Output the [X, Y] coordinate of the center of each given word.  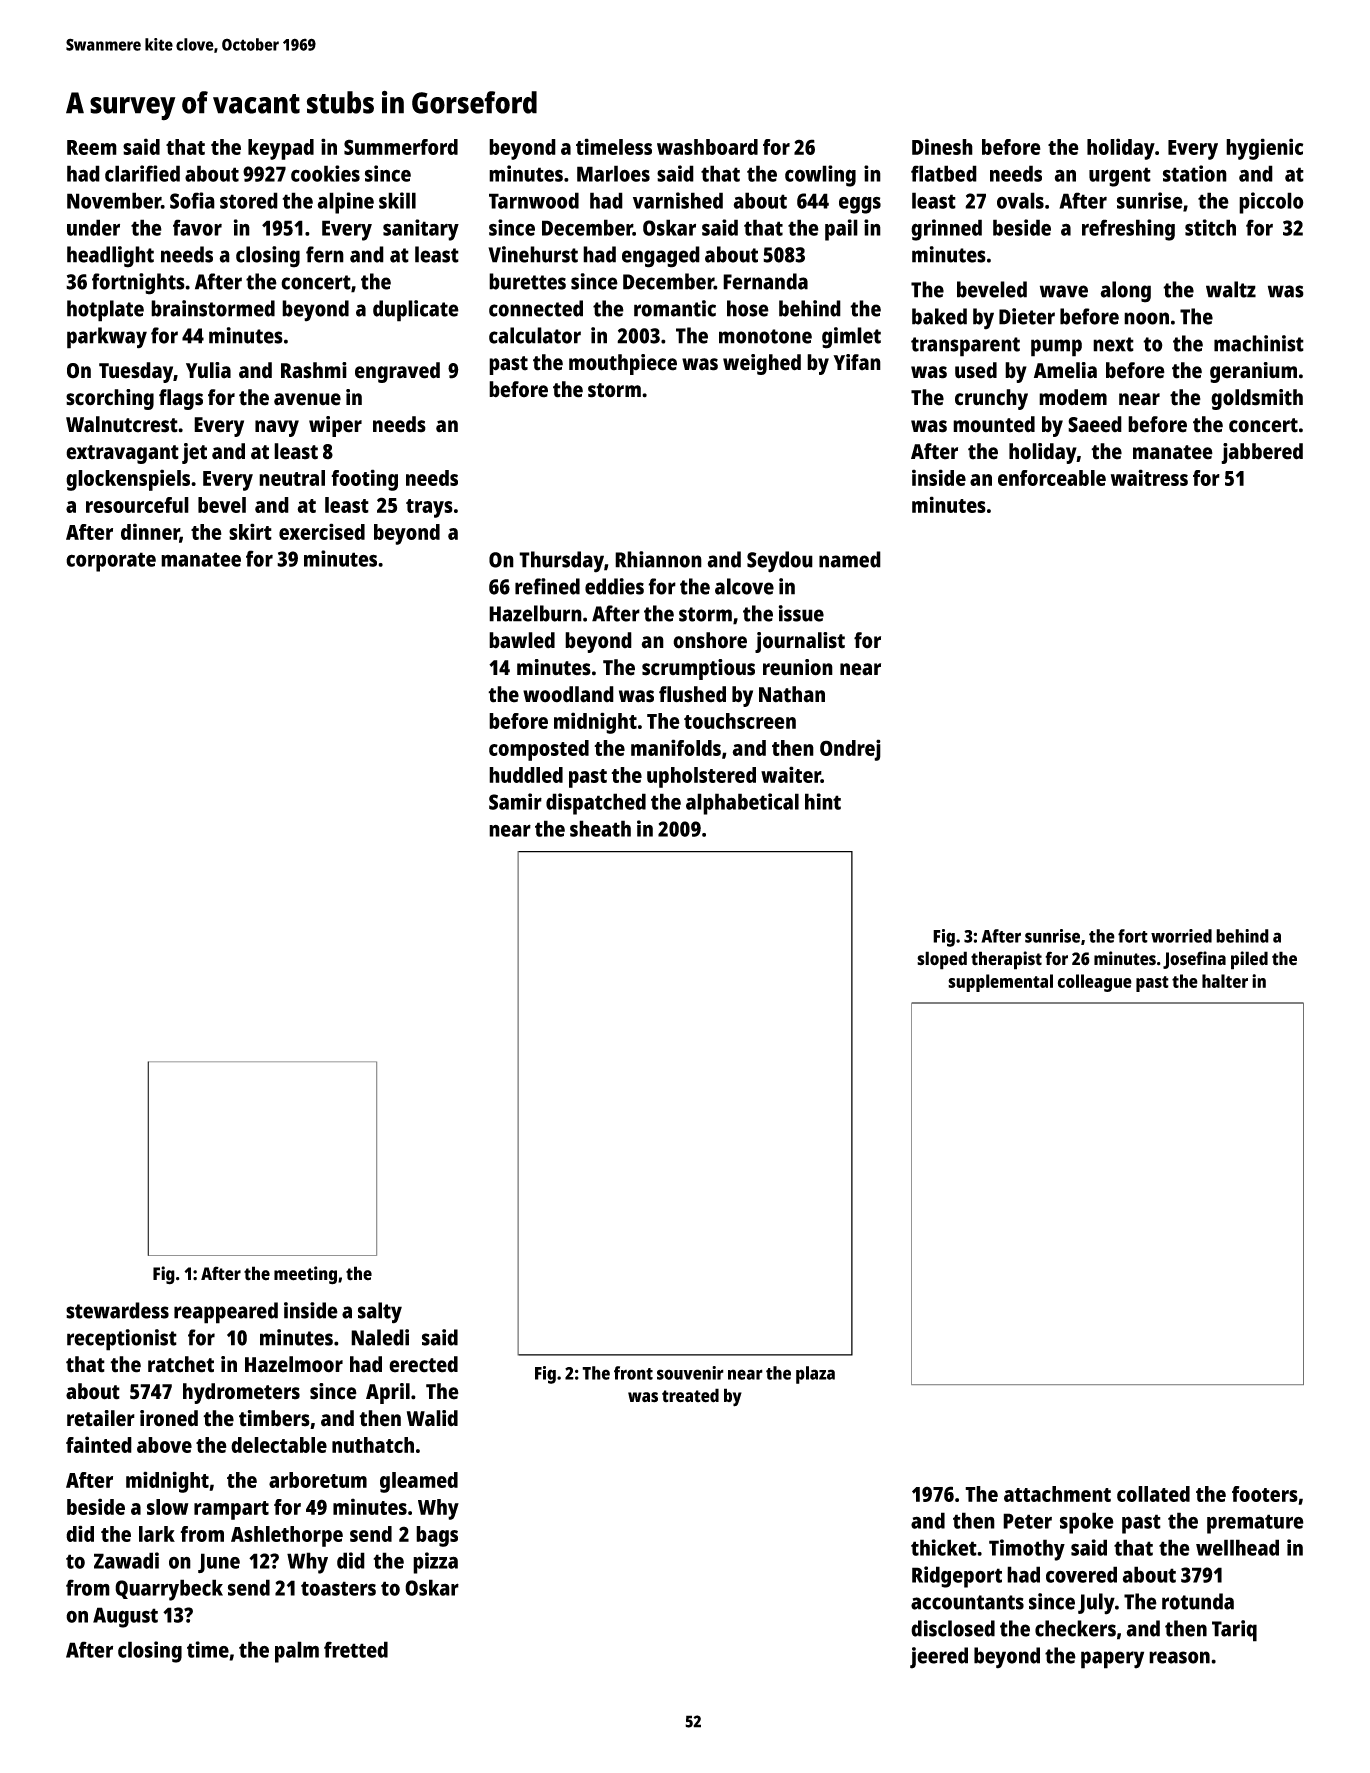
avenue [307, 399]
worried [1181, 936]
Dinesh [942, 146]
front [633, 1373]
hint [823, 801]
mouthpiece [623, 364]
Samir [515, 801]
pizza [435, 1563]
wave [1064, 291]
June [219, 1563]
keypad [281, 149]
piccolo [1271, 203]
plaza [815, 1375]
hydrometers [241, 1393]
